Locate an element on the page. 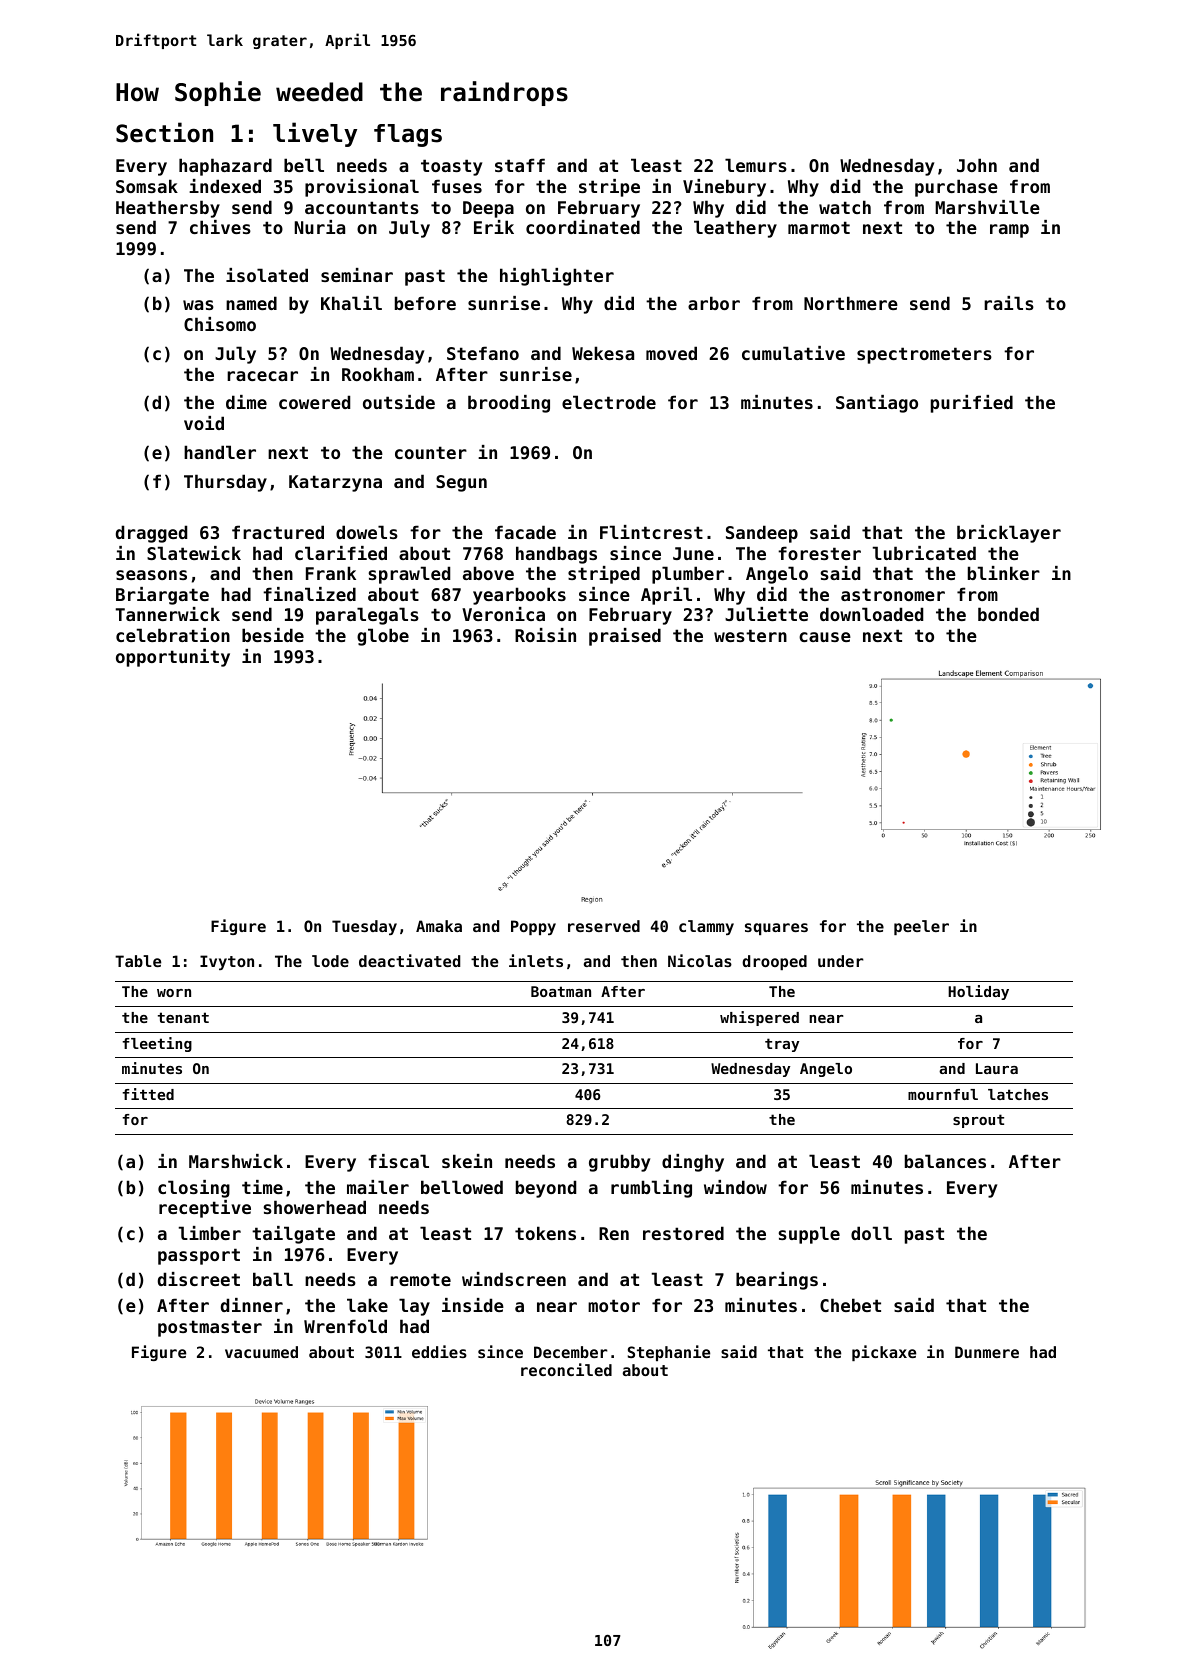 The image size is (1188, 1680). pickaxe is located at coordinates (884, 1353).
